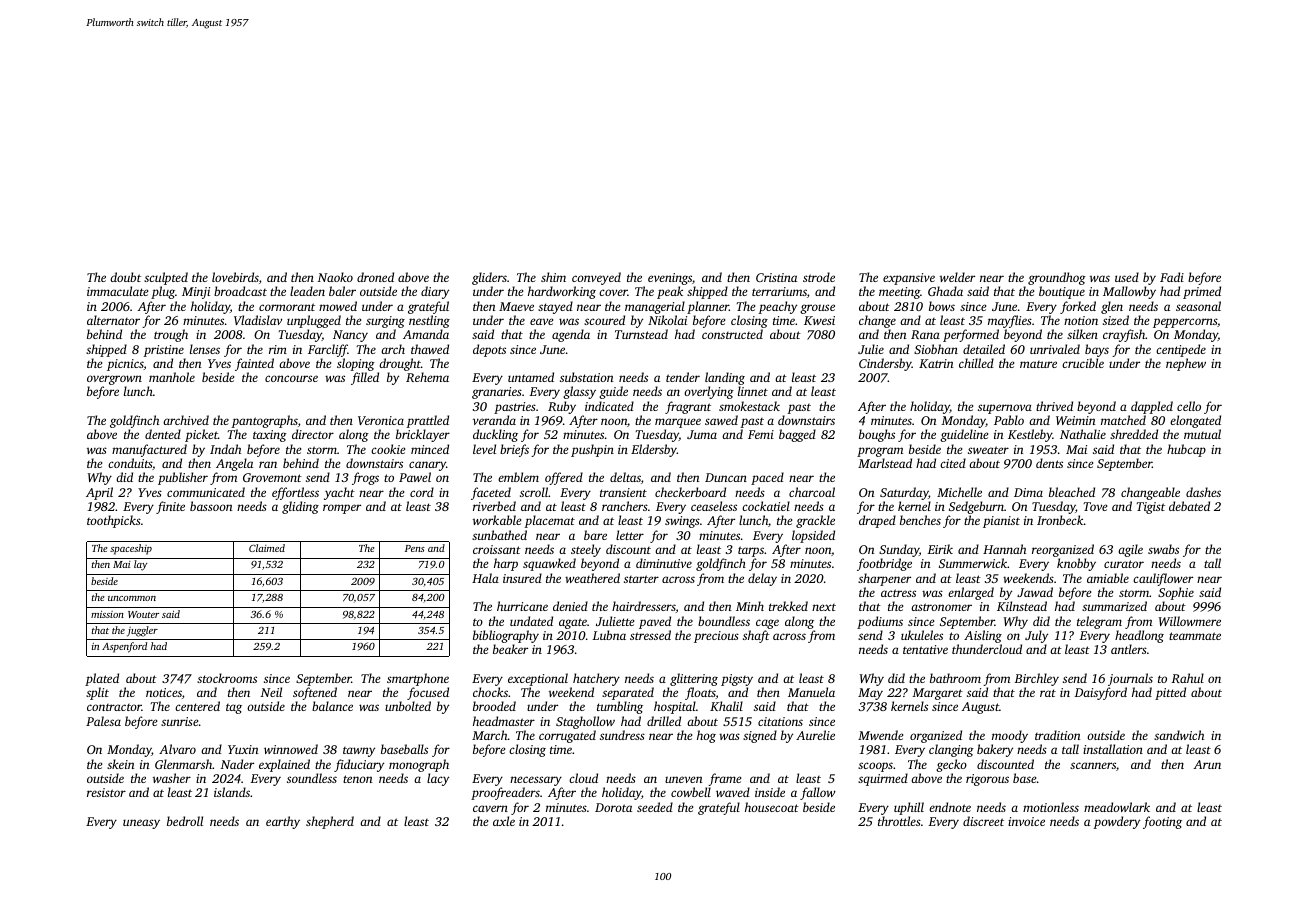 This screenshot has height=924, width=1308. Describe the element at coordinates (812, 492) in the screenshot. I see `charcoal` at that location.
